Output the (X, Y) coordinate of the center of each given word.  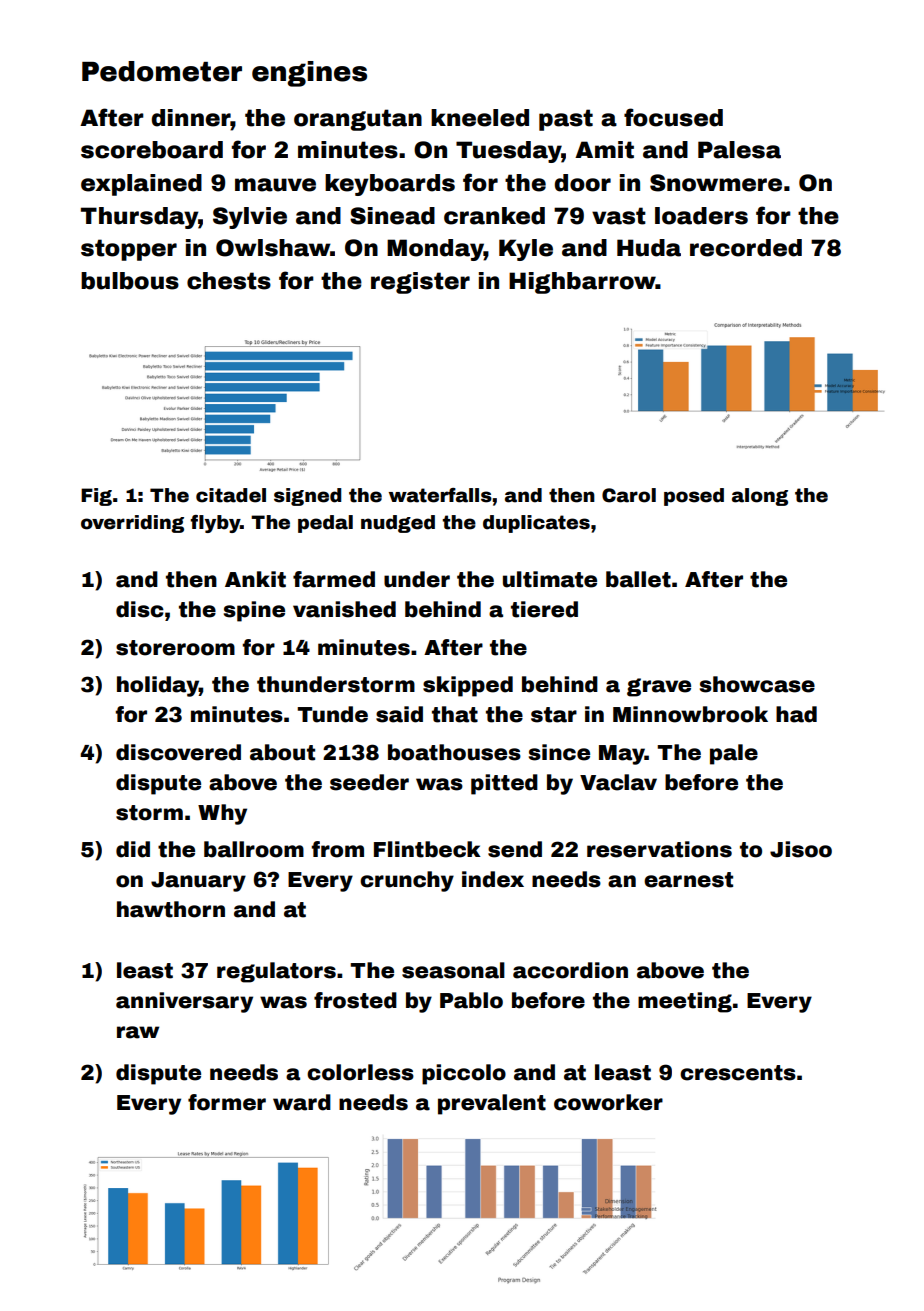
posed (694, 497)
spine (254, 611)
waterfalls (440, 495)
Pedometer (162, 71)
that (455, 714)
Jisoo (801, 849)
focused (673, 117)
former (227, 1102)
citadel (231, 495)
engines (309, 74)
